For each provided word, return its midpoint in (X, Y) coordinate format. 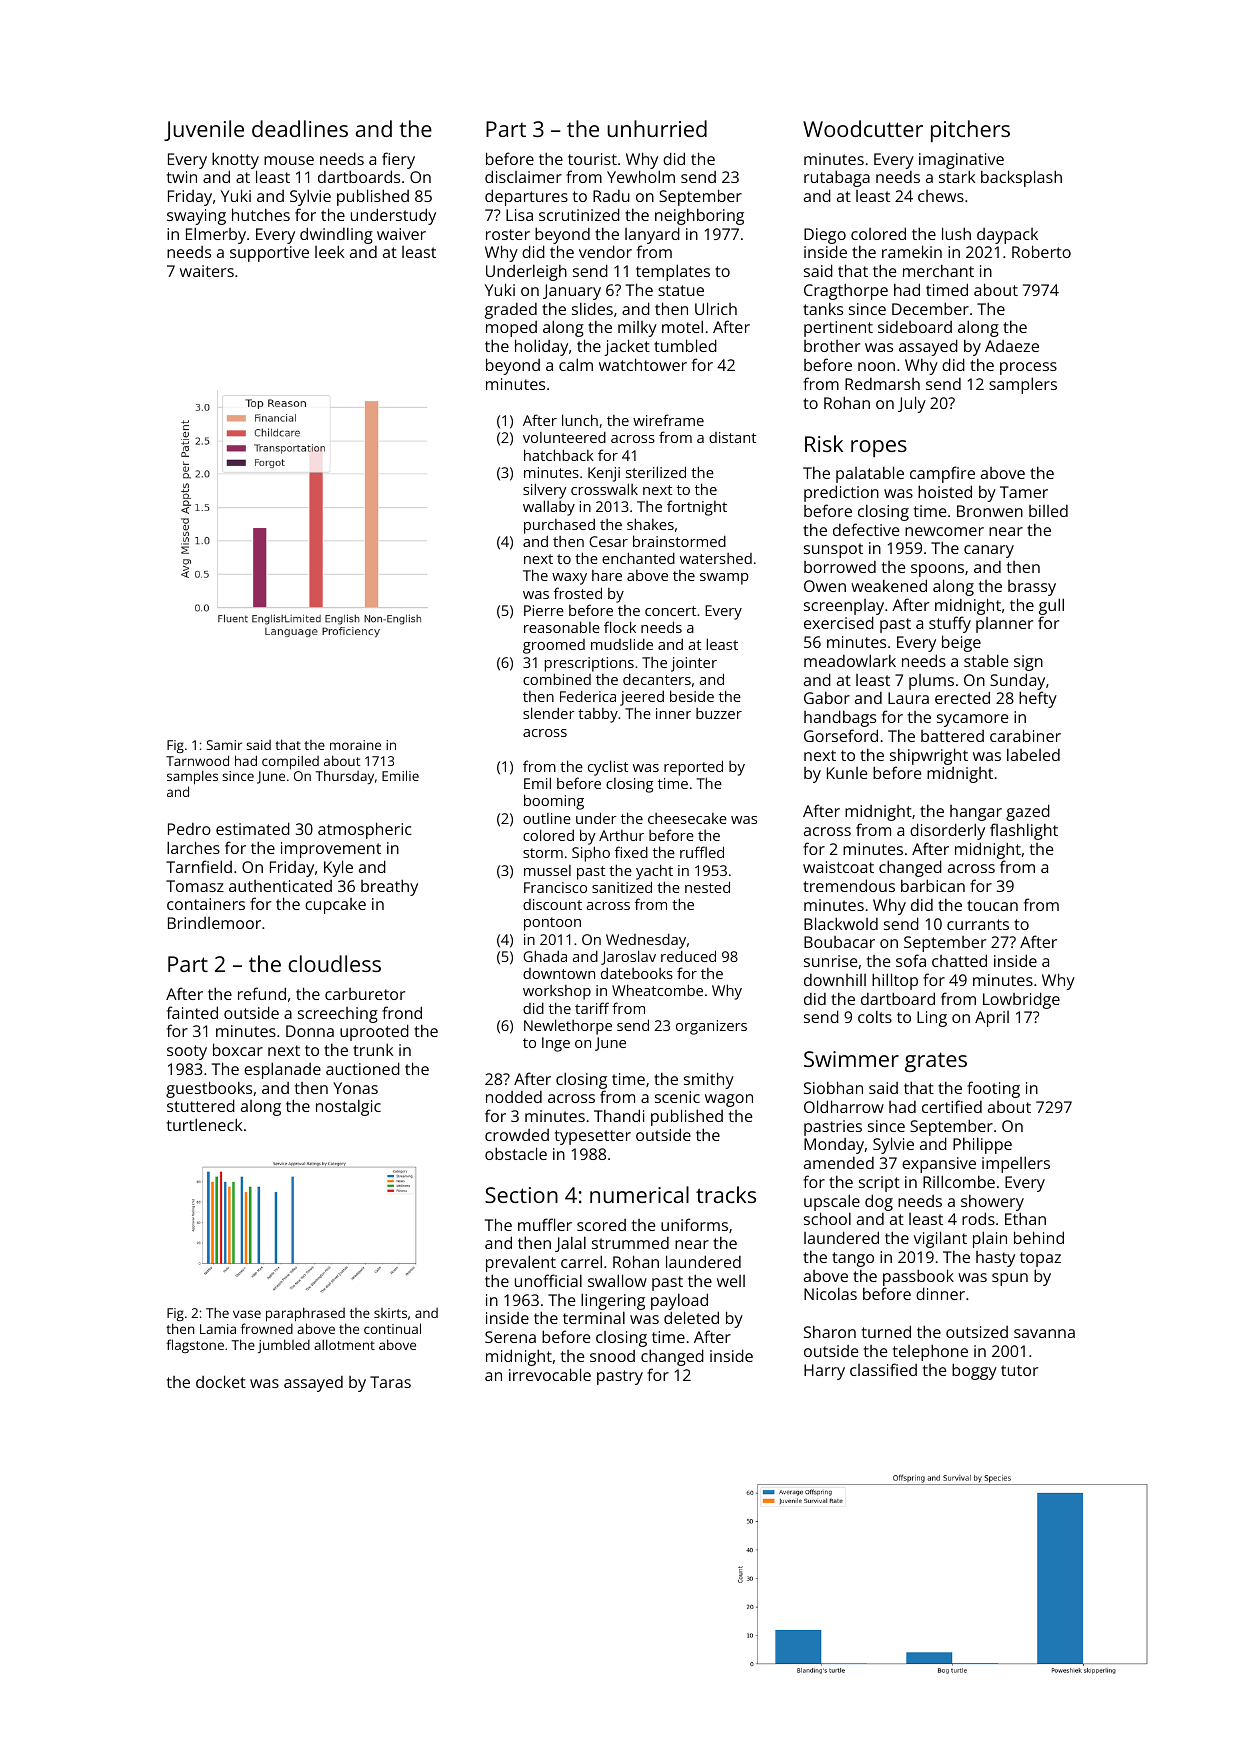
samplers (1023, 385)
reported (693, 768)
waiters (207, 271)
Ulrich (716, 308)
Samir (224, 745)
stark (957, 176)
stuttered (201, 1105)
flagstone (195, 1346)
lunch (580, 420)
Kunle (847, 773)
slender (549, 713)
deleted (691, 1317)
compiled (290, 762)
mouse (289, 160)
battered (952, 736)
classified (883, 1369)
